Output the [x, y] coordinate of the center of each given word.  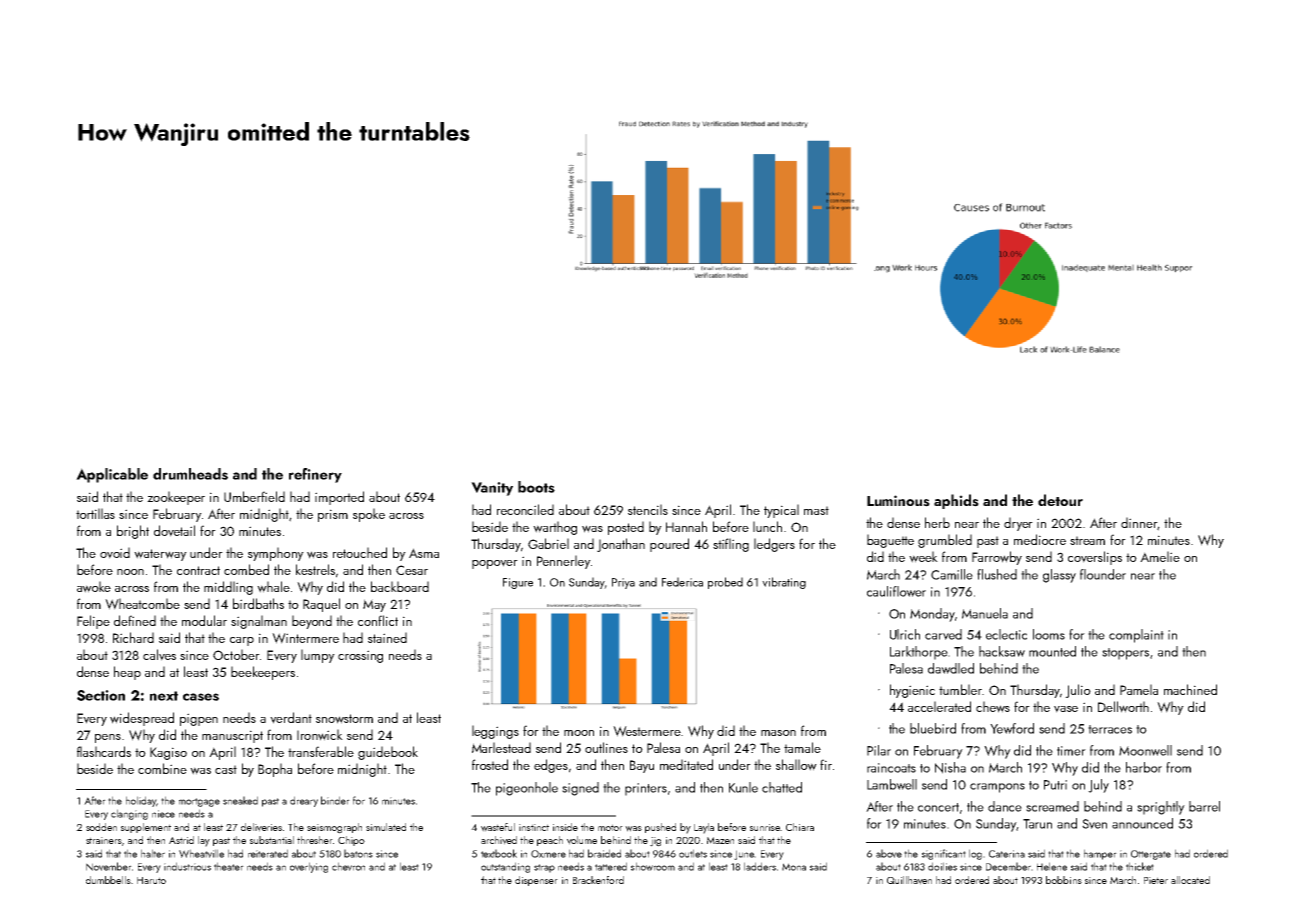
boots [536, 487]
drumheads [190, 474]
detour [1060, 500]
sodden [101, 827]
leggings [495, 732]
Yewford [1012, 728]
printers [646, 789]
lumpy [318, 656]
